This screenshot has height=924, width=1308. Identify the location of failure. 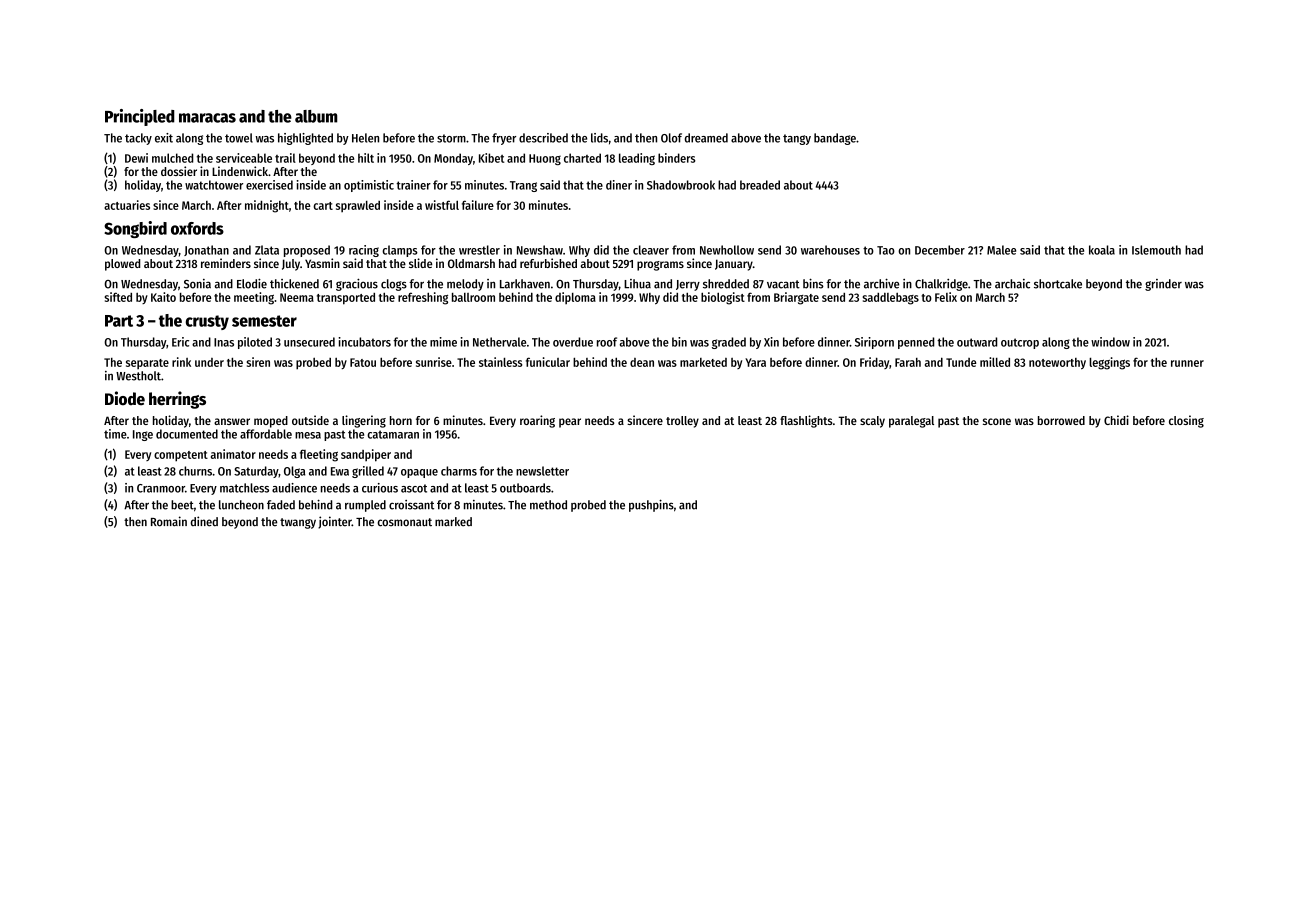
(478, 205).
